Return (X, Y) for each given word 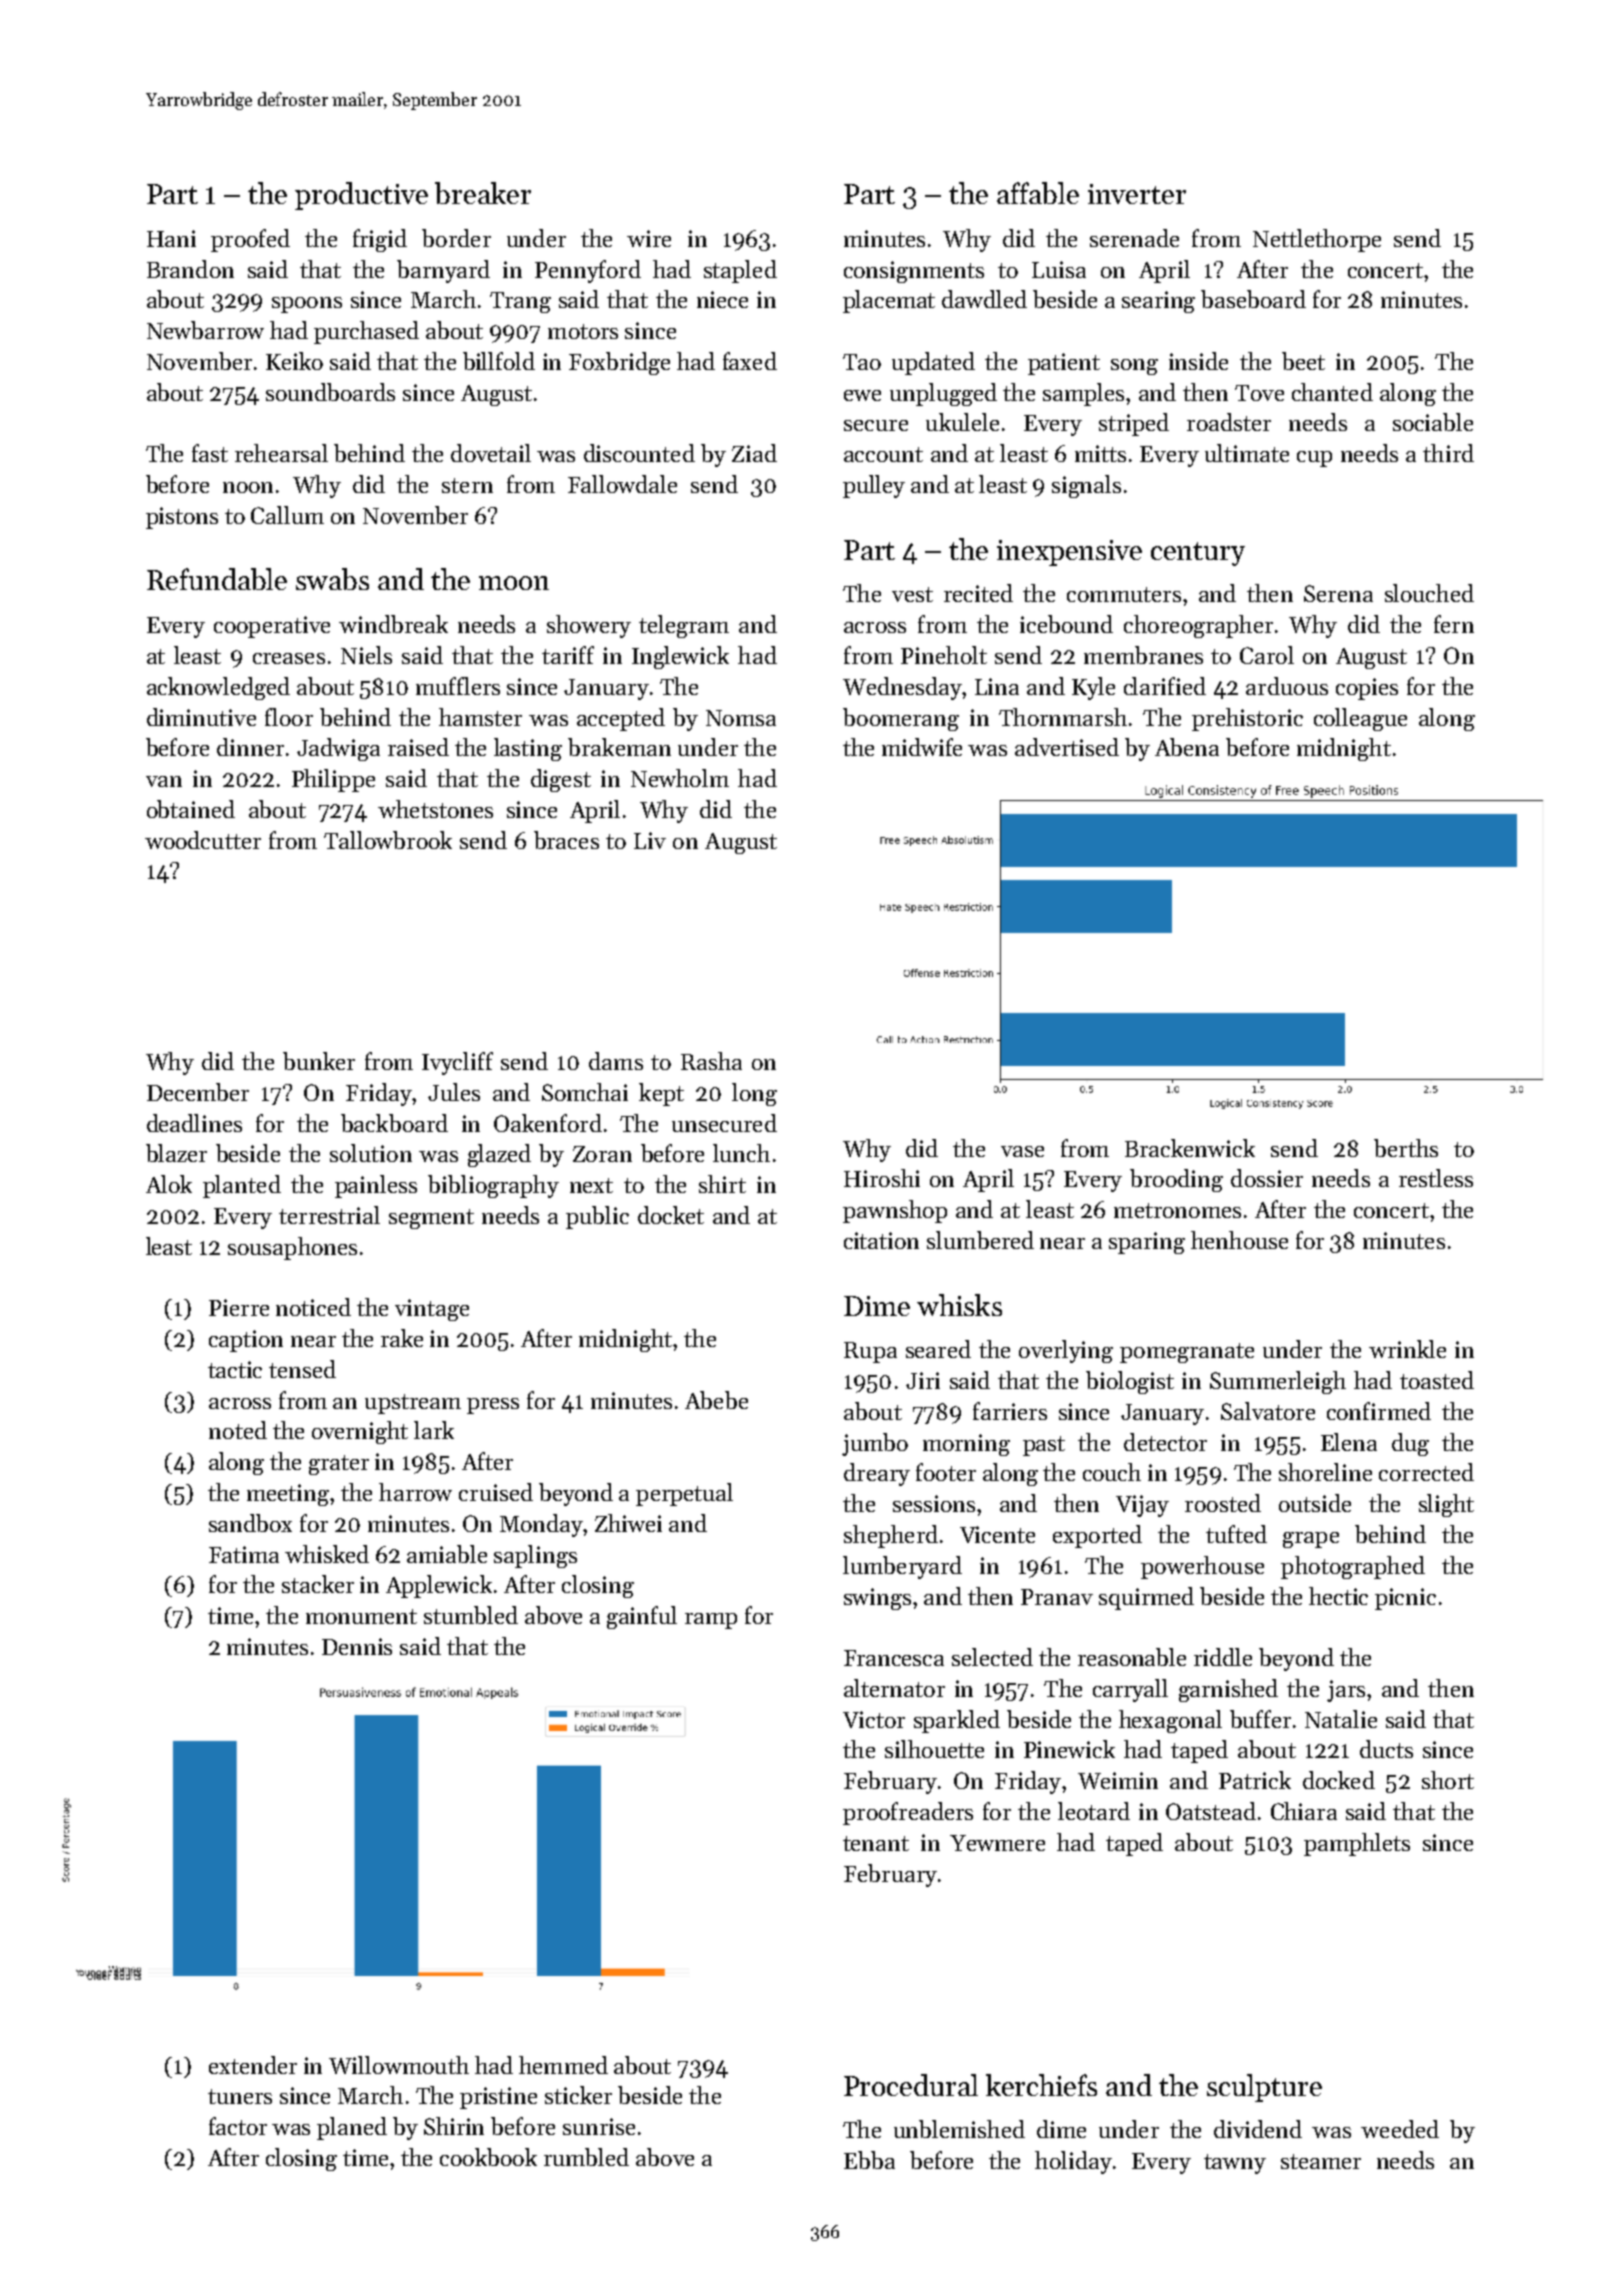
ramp (711, 1621)
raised (418, 747)
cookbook (488, 2157)
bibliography (493, 1186)
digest (561, 780)
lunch (741, 1153)
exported (1097, 1536)
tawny (1235, 2164)
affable (1038, 193)
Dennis (357, 1646)
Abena (1187, 747)
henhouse (1239, 1240)
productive (361, 196)
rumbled (586, 2157)
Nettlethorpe (1317, 240)
